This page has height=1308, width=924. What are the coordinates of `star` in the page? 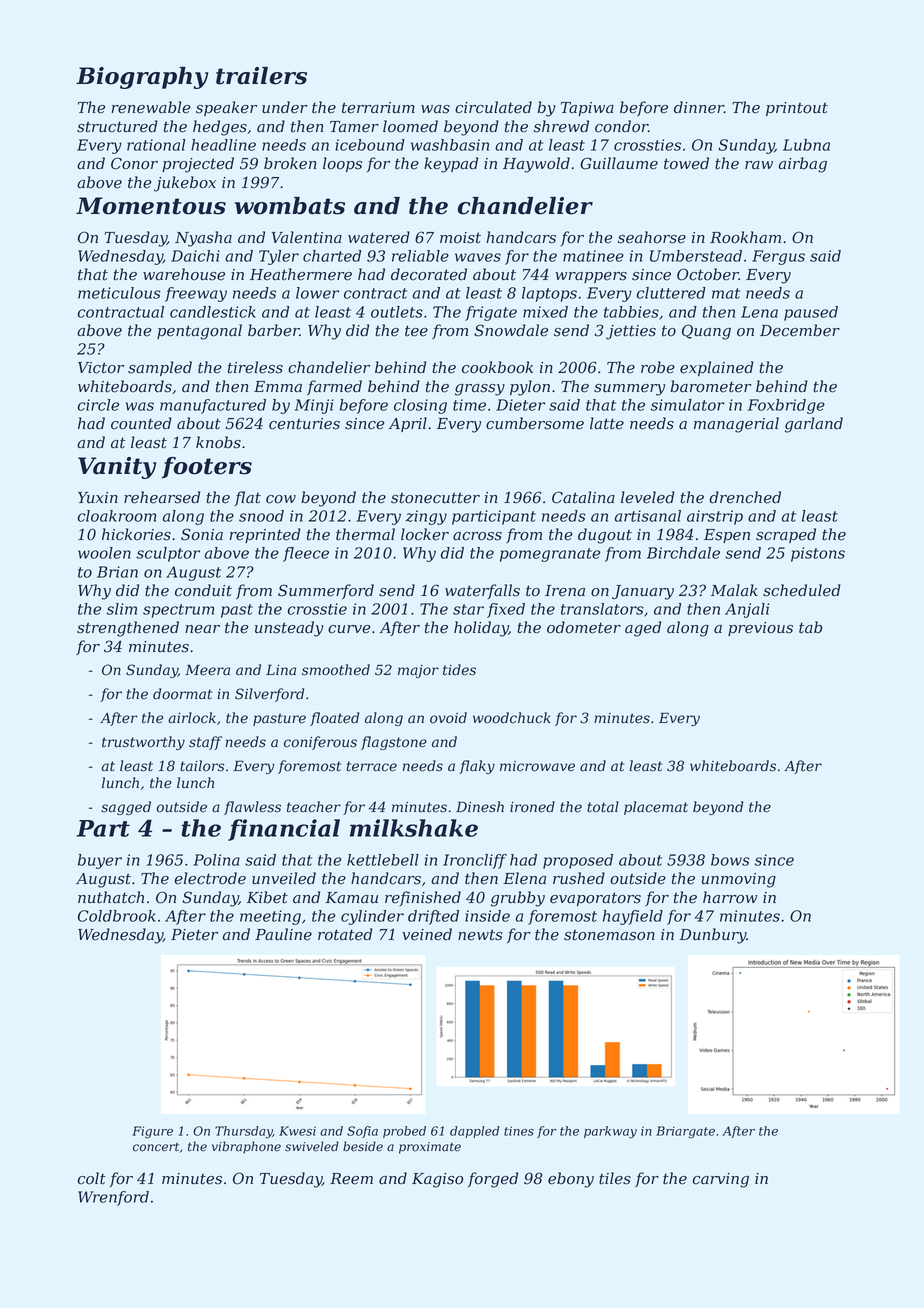 It's located at (468, 609).
